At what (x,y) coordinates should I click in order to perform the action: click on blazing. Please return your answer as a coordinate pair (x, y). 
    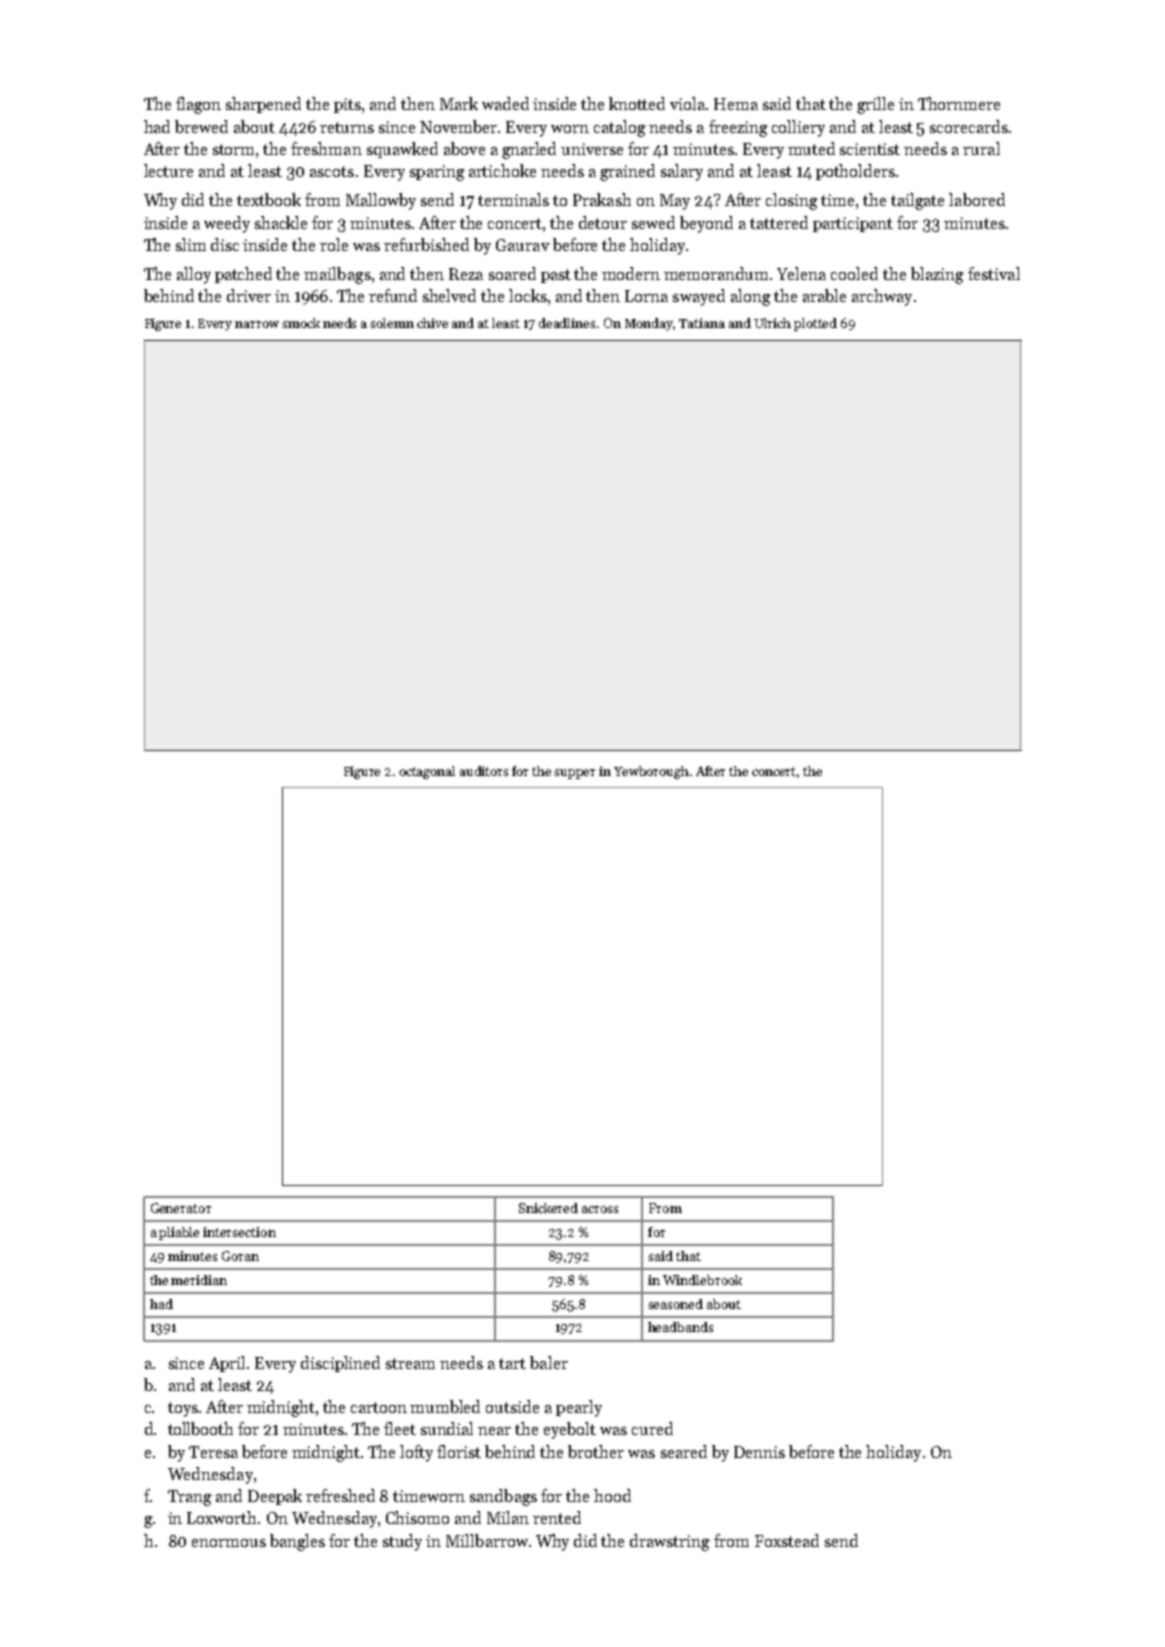
    Looking at the image, I should click on (937, 275).
